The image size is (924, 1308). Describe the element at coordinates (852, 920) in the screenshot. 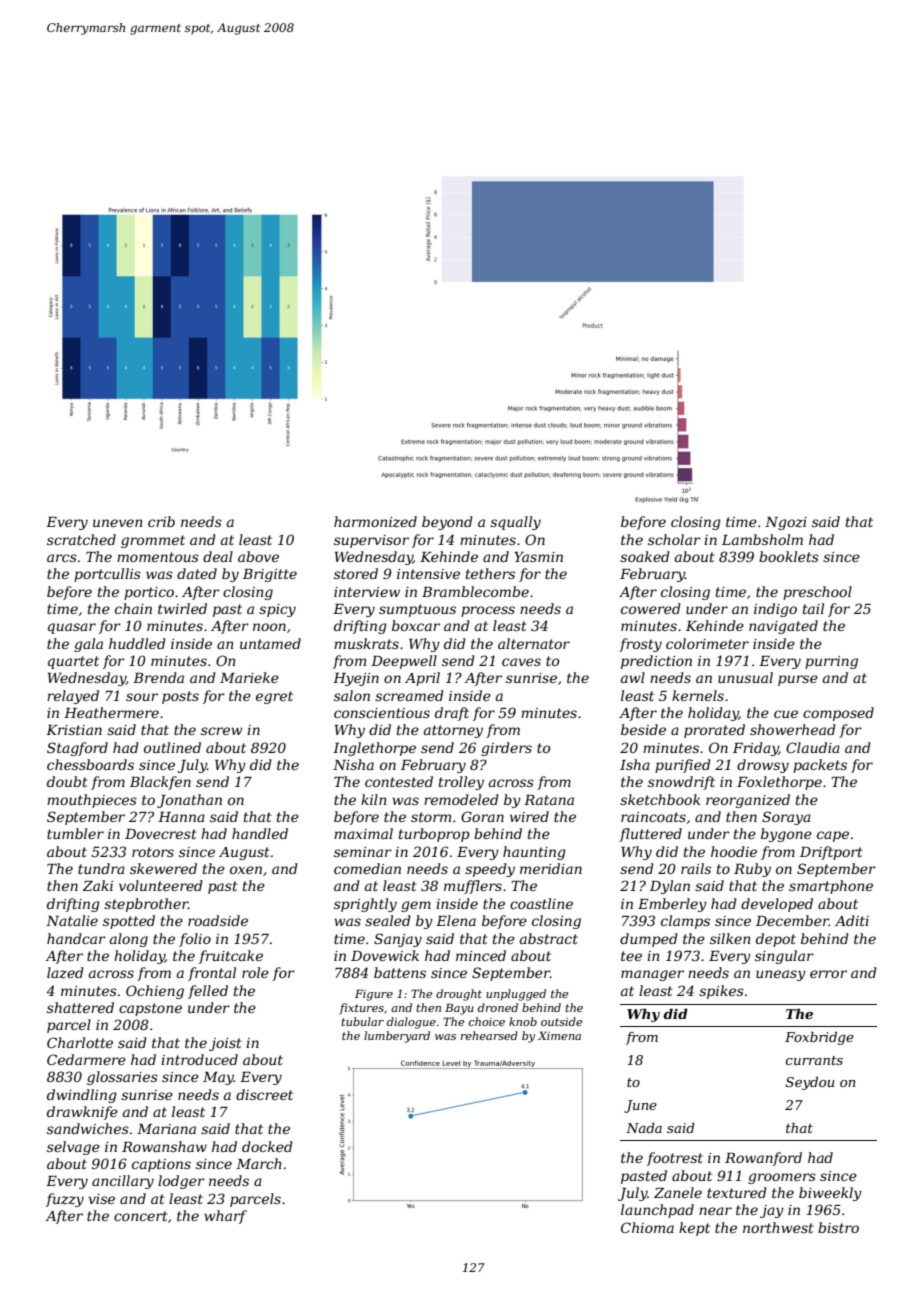

I see `Aditi` at that location.
